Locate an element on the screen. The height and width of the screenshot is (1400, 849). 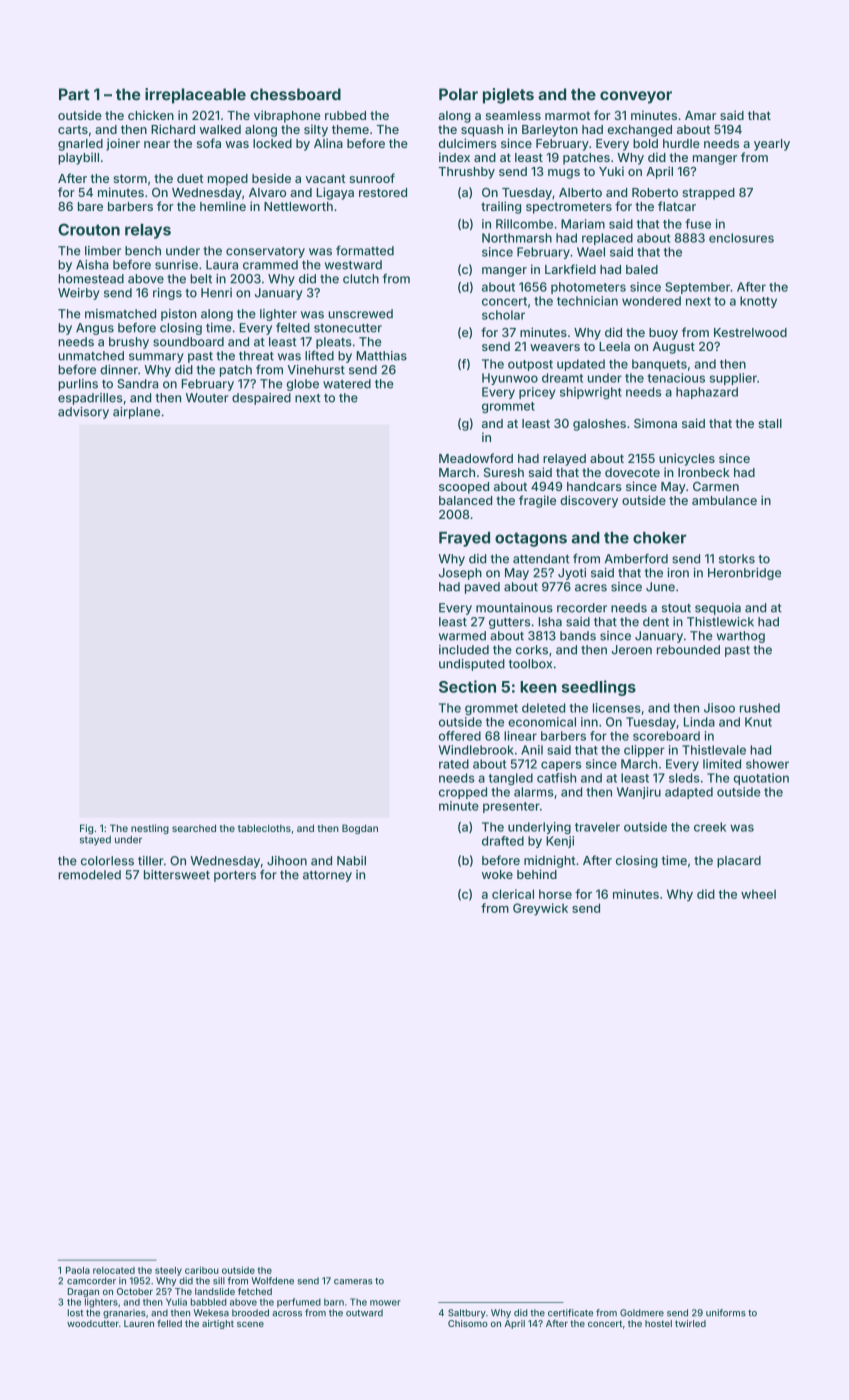
airplane is located at coordinates (136, 413).
